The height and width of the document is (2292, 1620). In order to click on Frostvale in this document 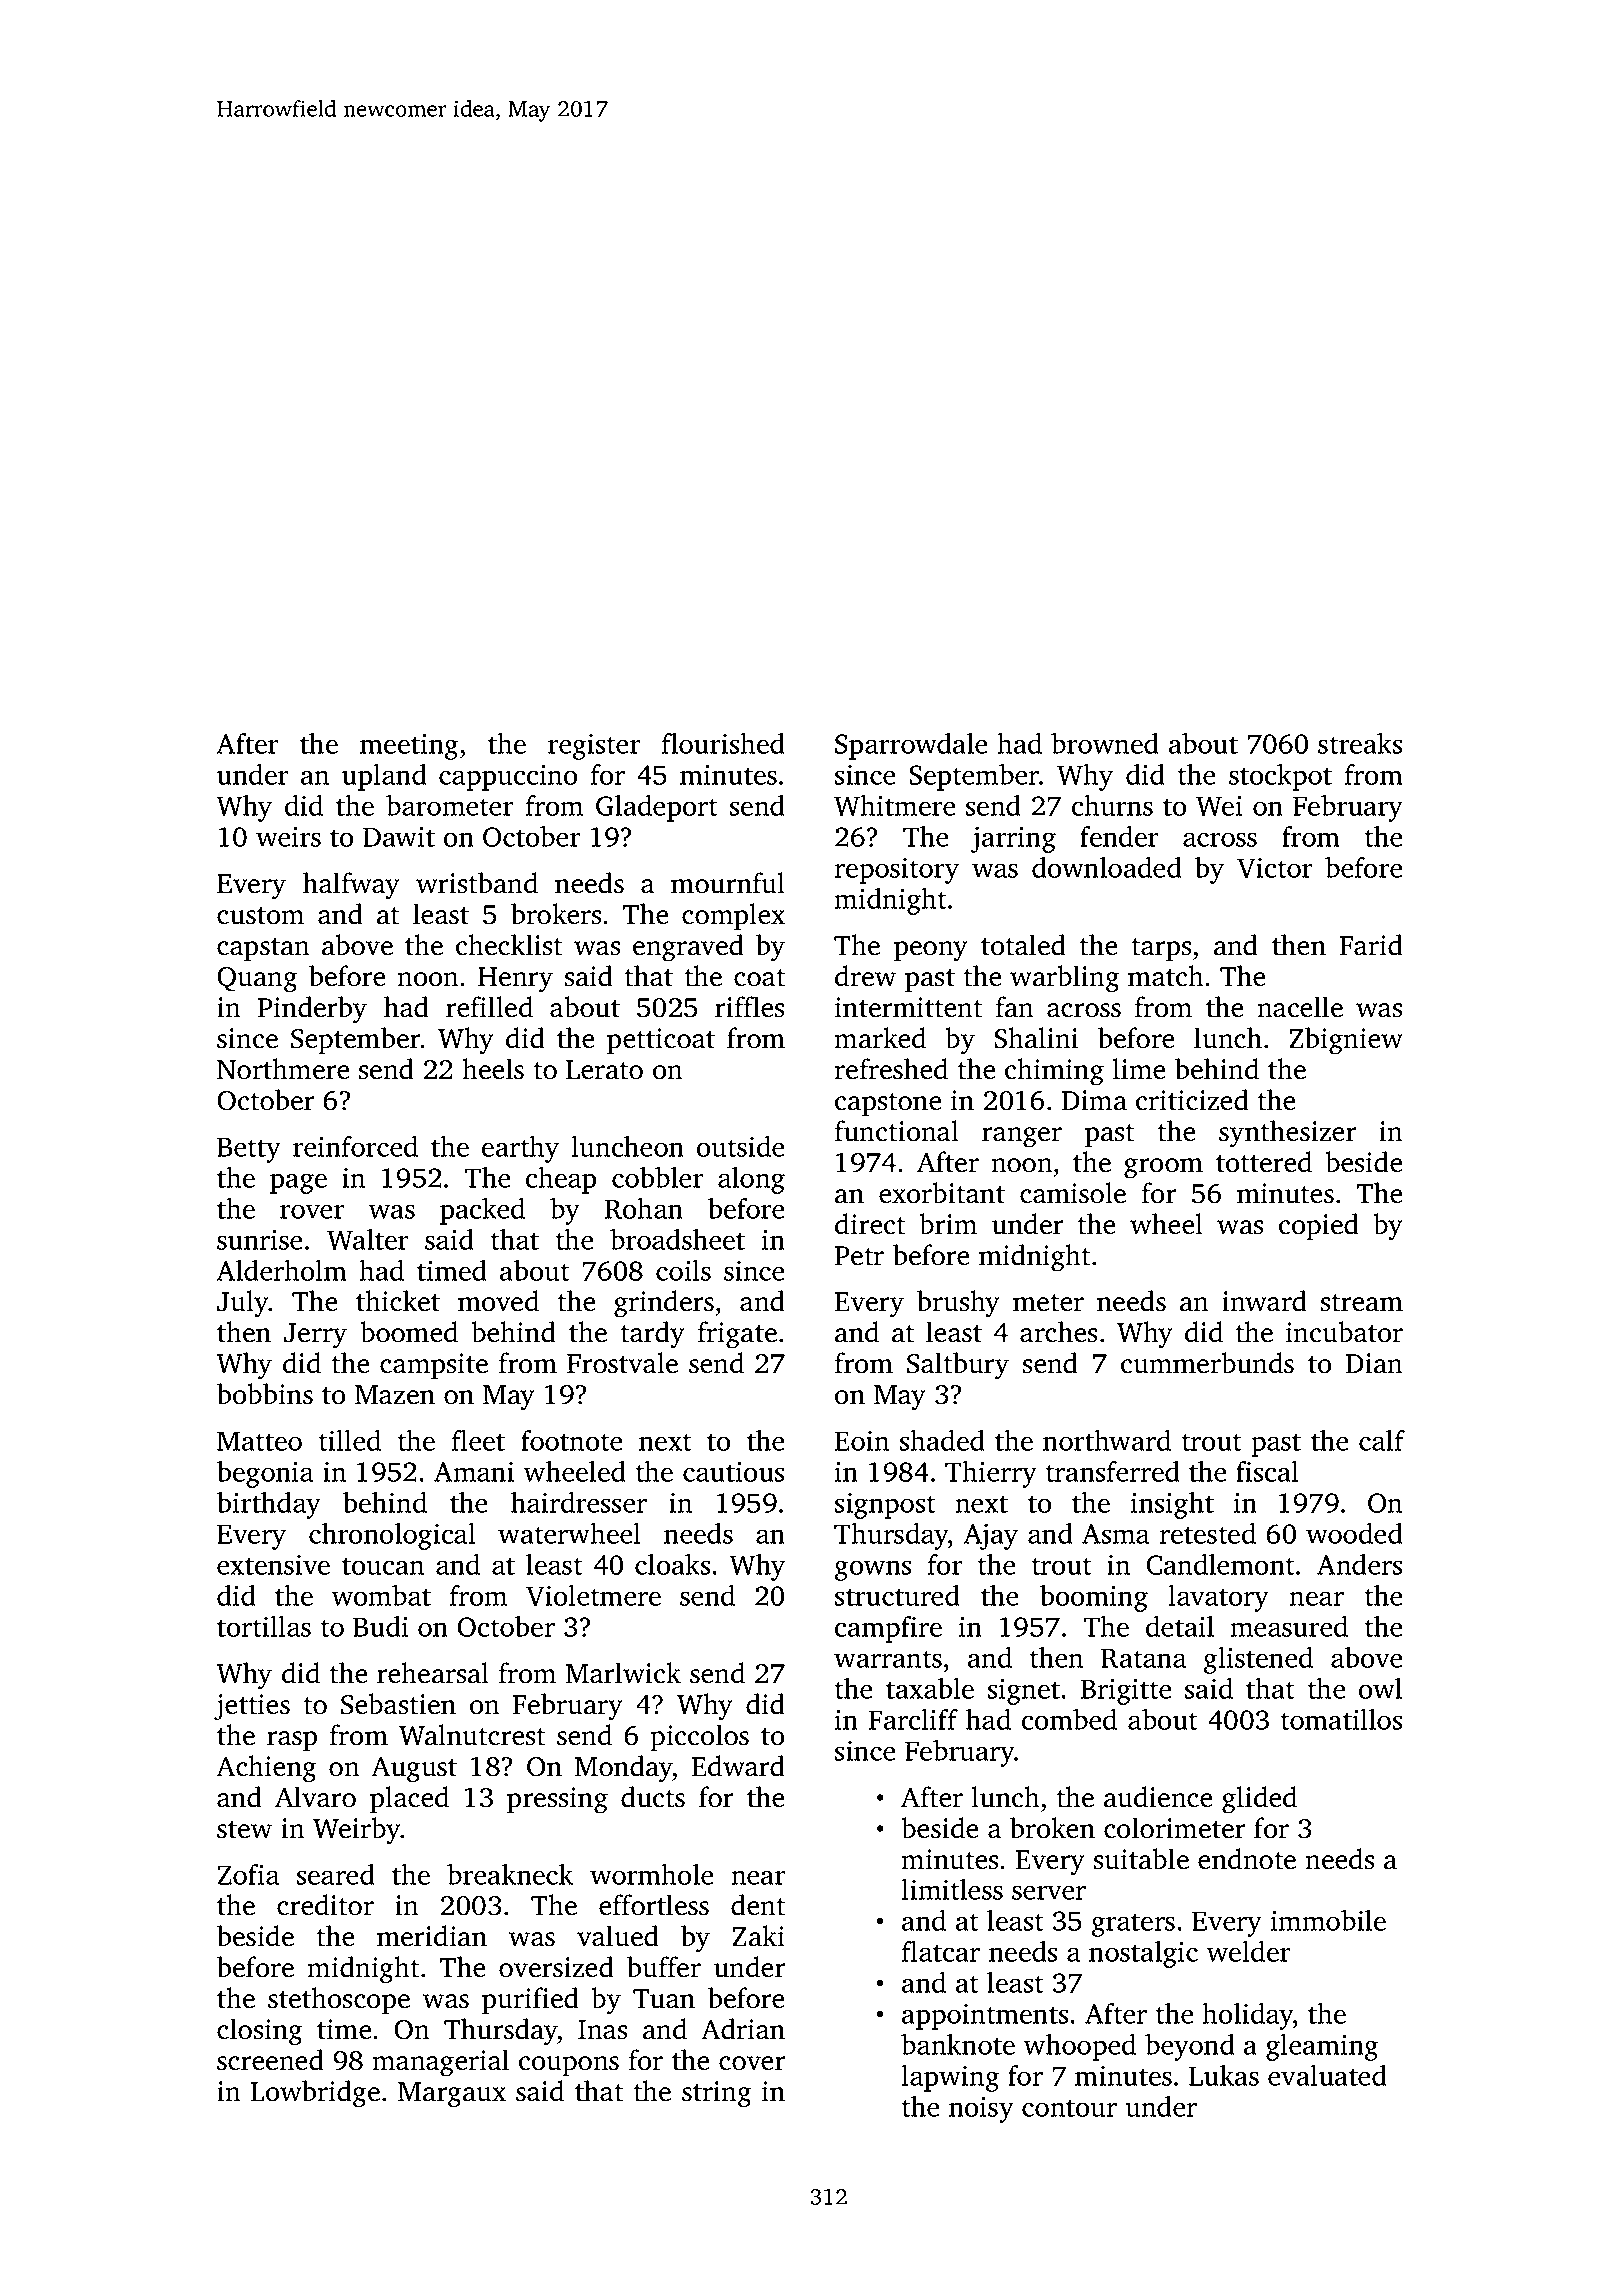, I will do `click(622, 1363)`.
